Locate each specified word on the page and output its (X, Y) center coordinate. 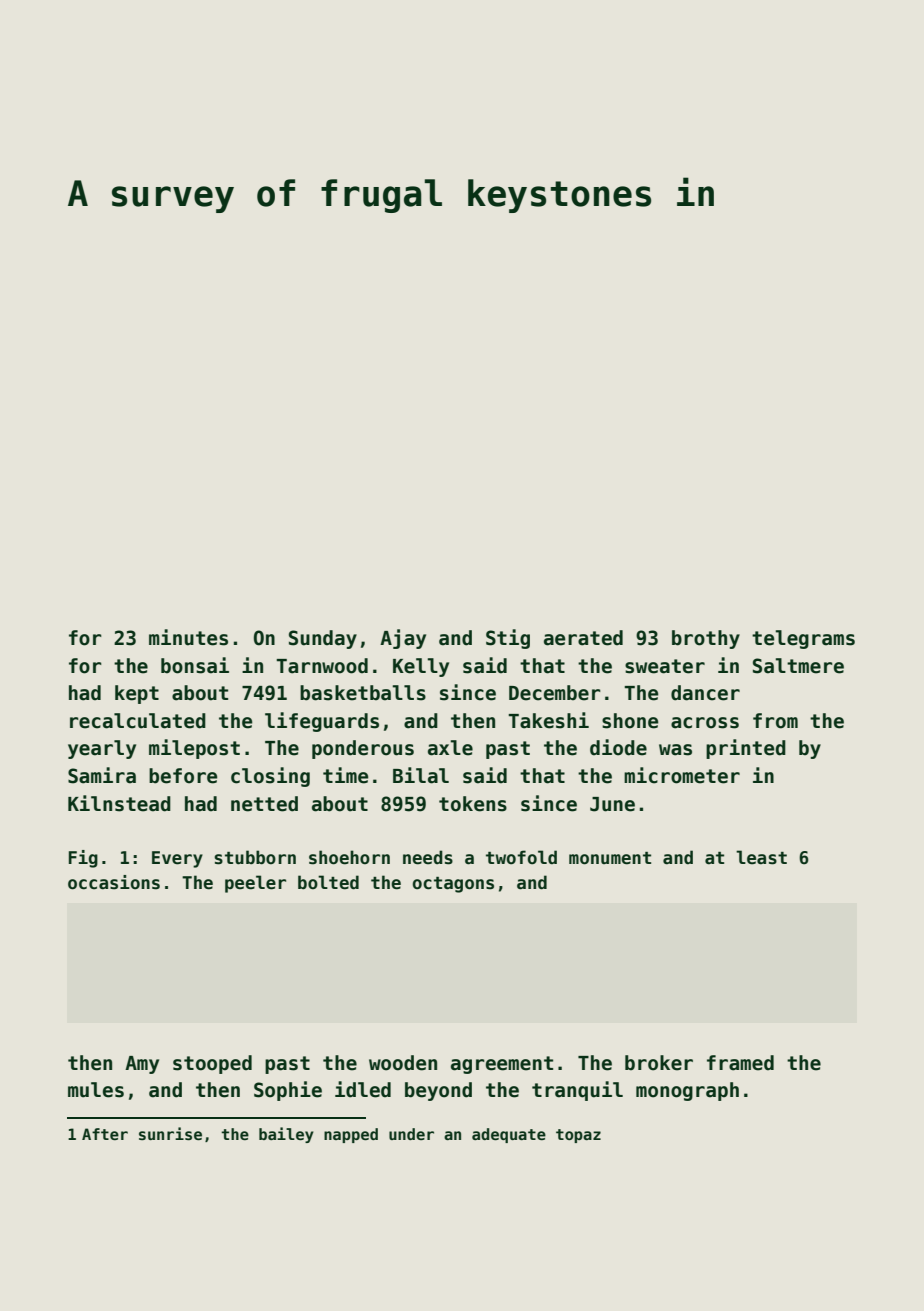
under (411, 1134)
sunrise (170, 1133)
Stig (508, 639)
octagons (453, 885)
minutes (188, 637)
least (761, 857)
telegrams (803, 639)
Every (177, 859)
